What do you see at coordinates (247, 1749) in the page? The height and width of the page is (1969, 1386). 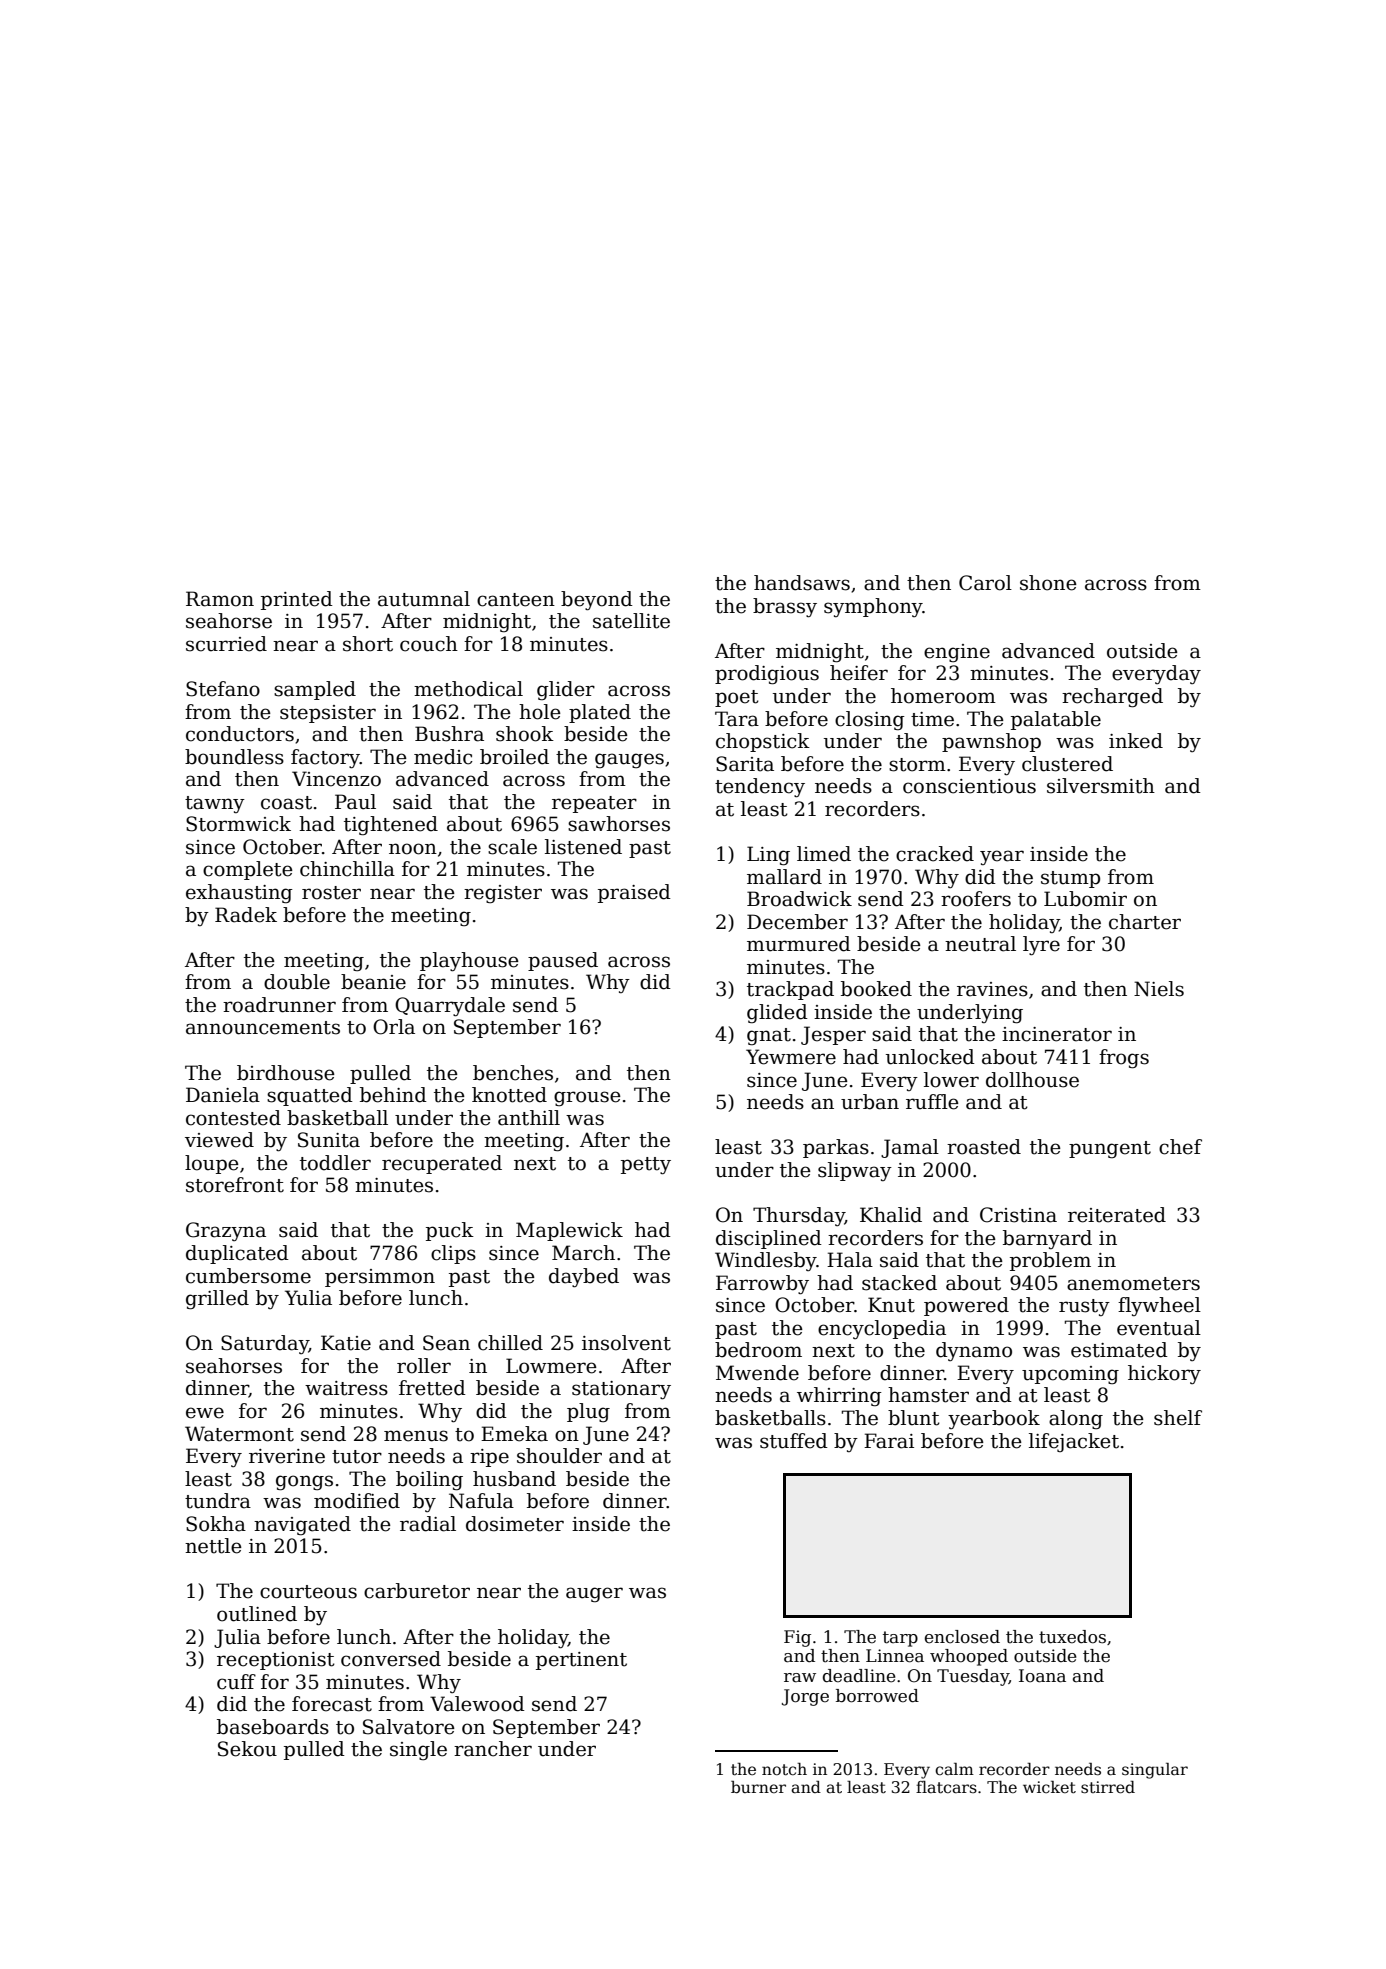 I see `Sekou` at bounding box center [247, 1749].
